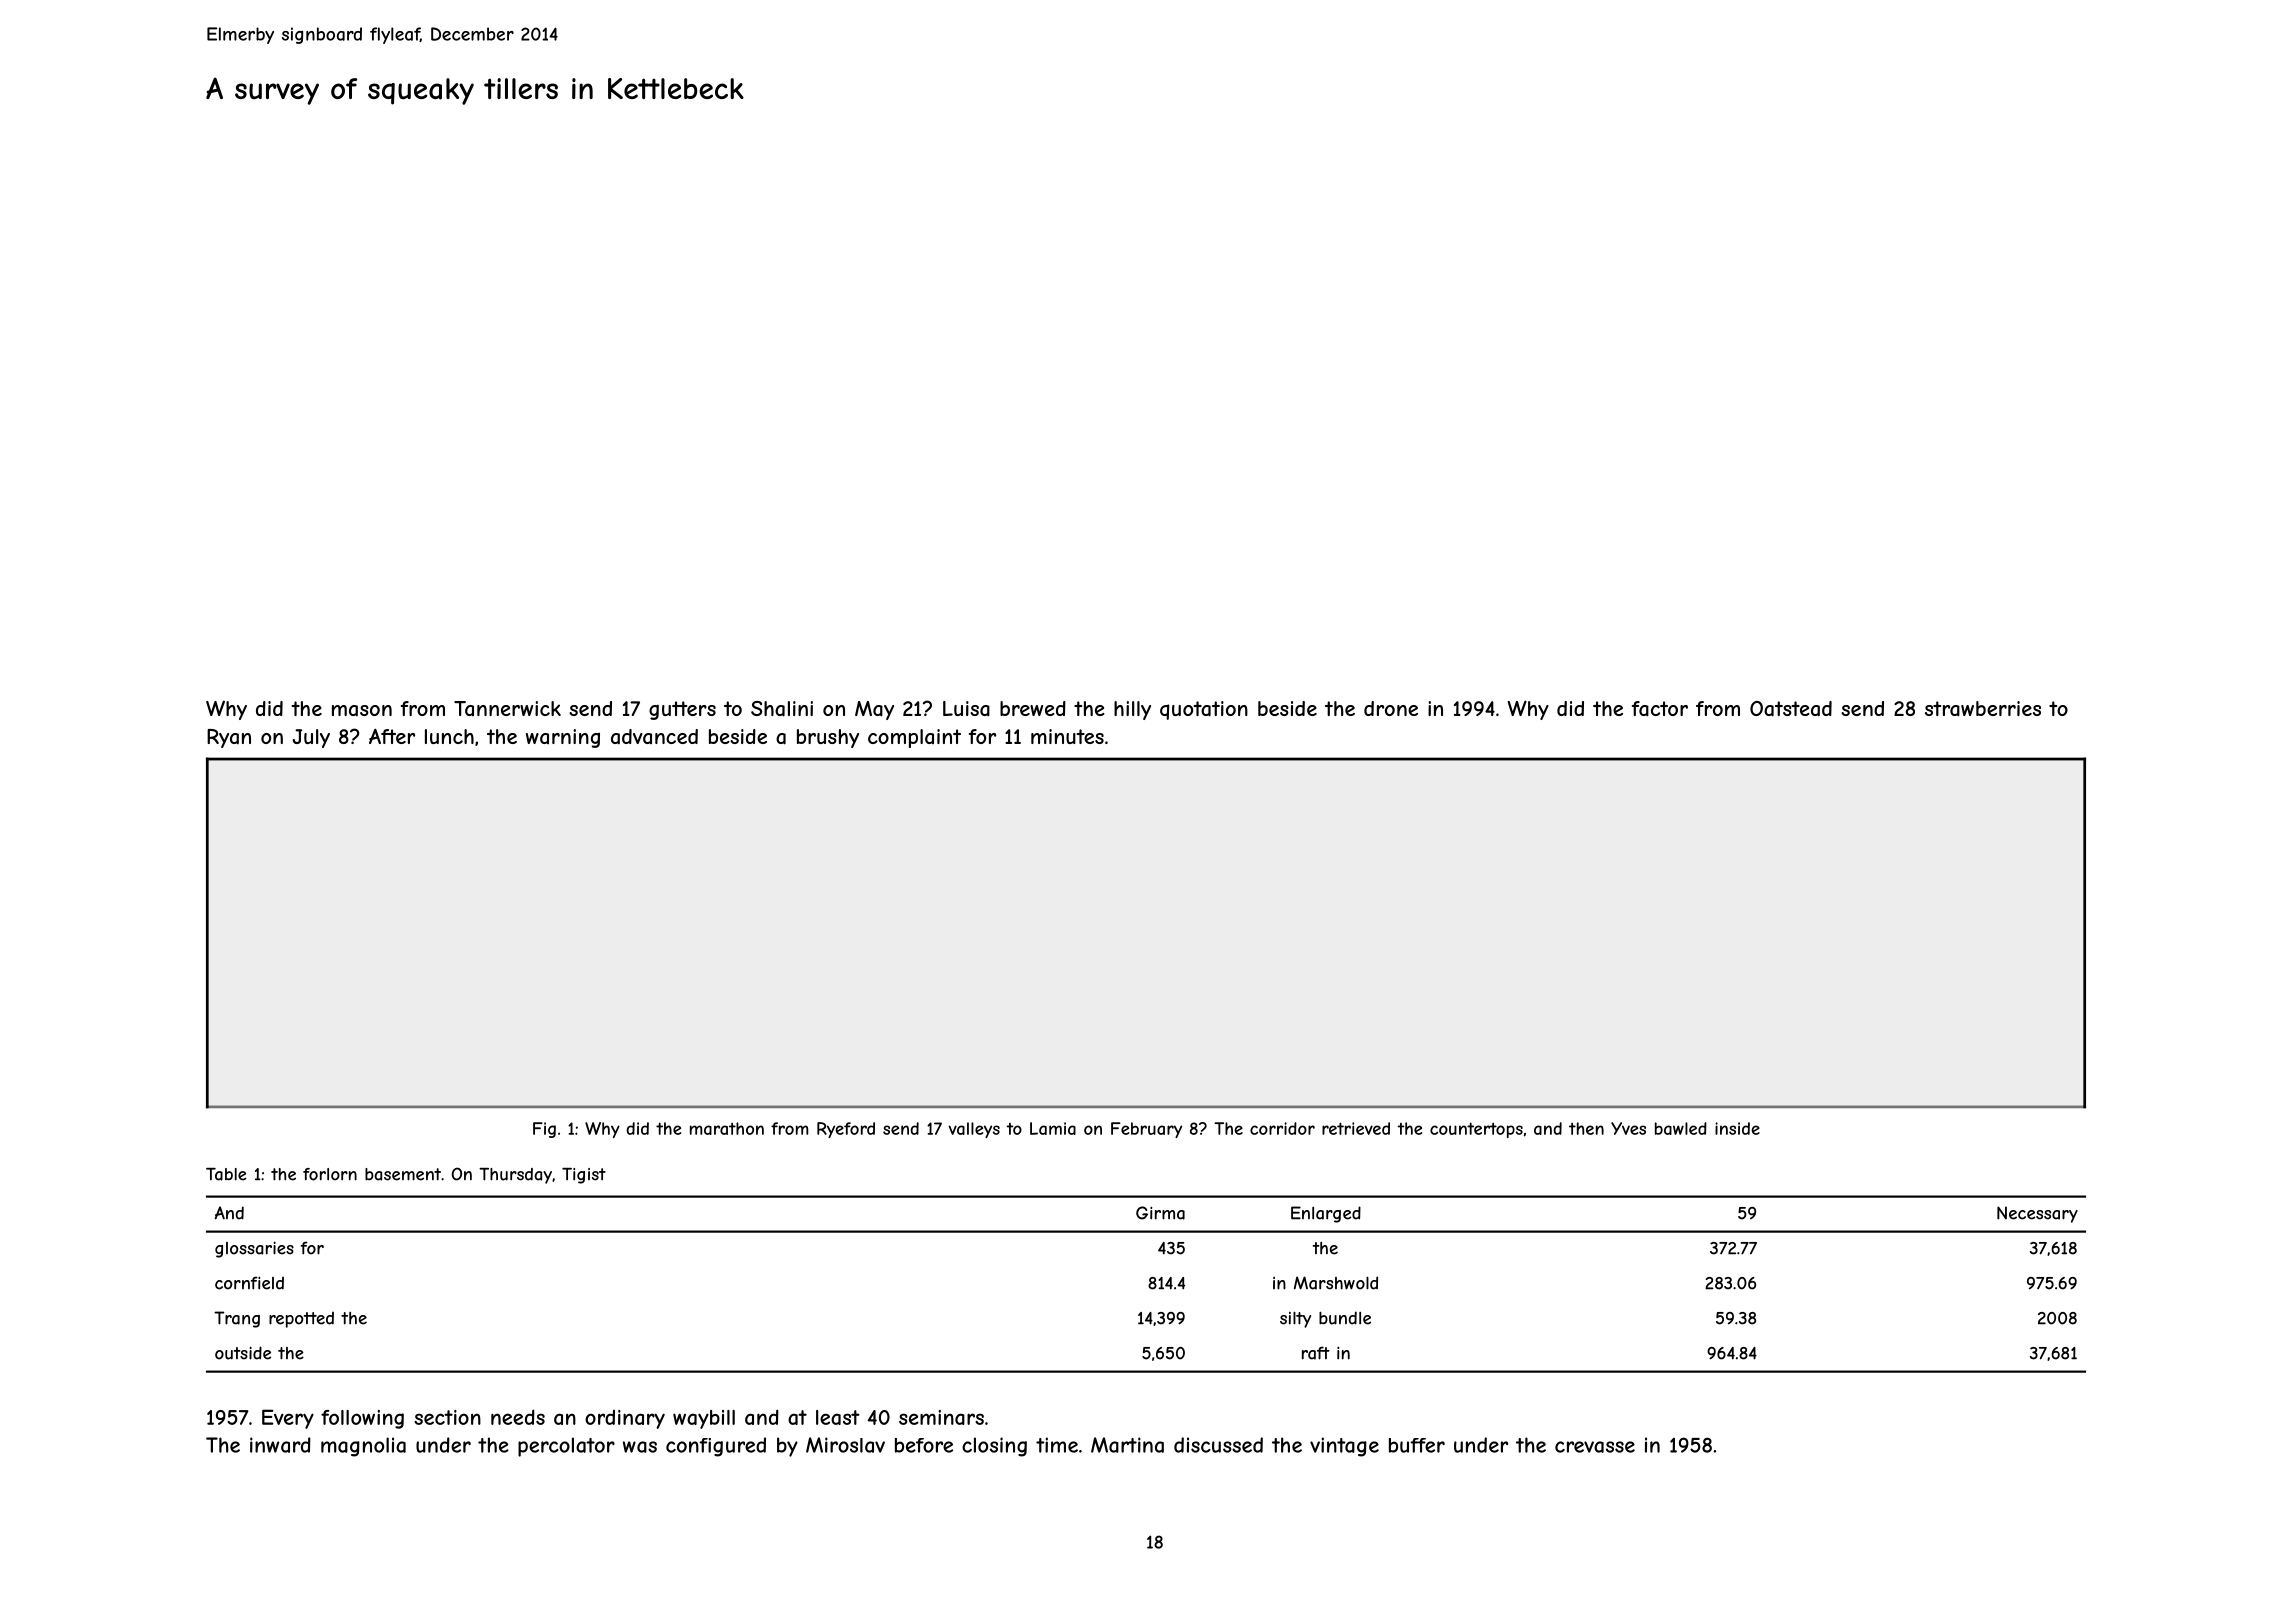  I want to click on inside, so click(1737, 1128).
